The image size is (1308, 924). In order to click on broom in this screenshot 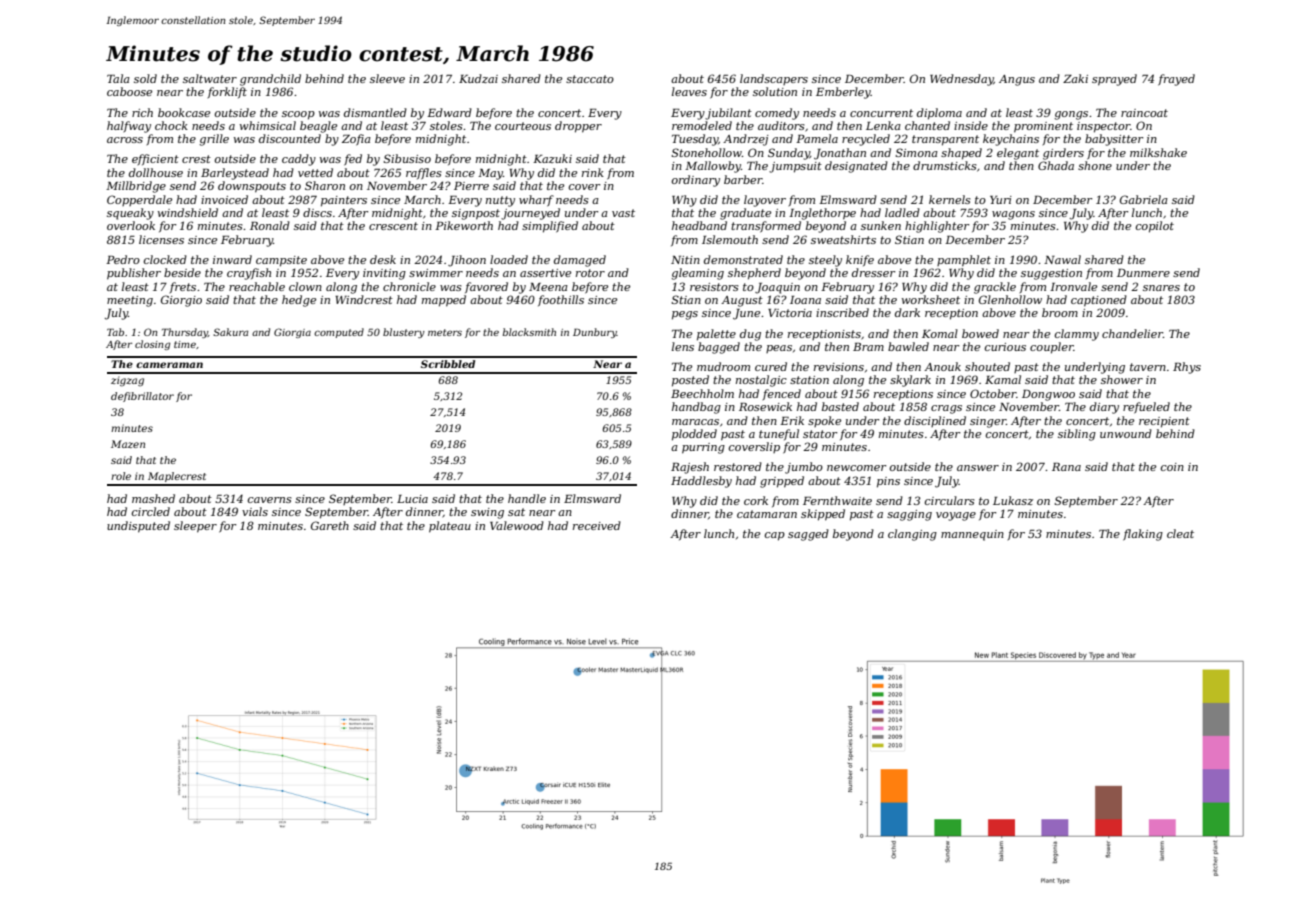, I will do `click(1060, 312)`.
